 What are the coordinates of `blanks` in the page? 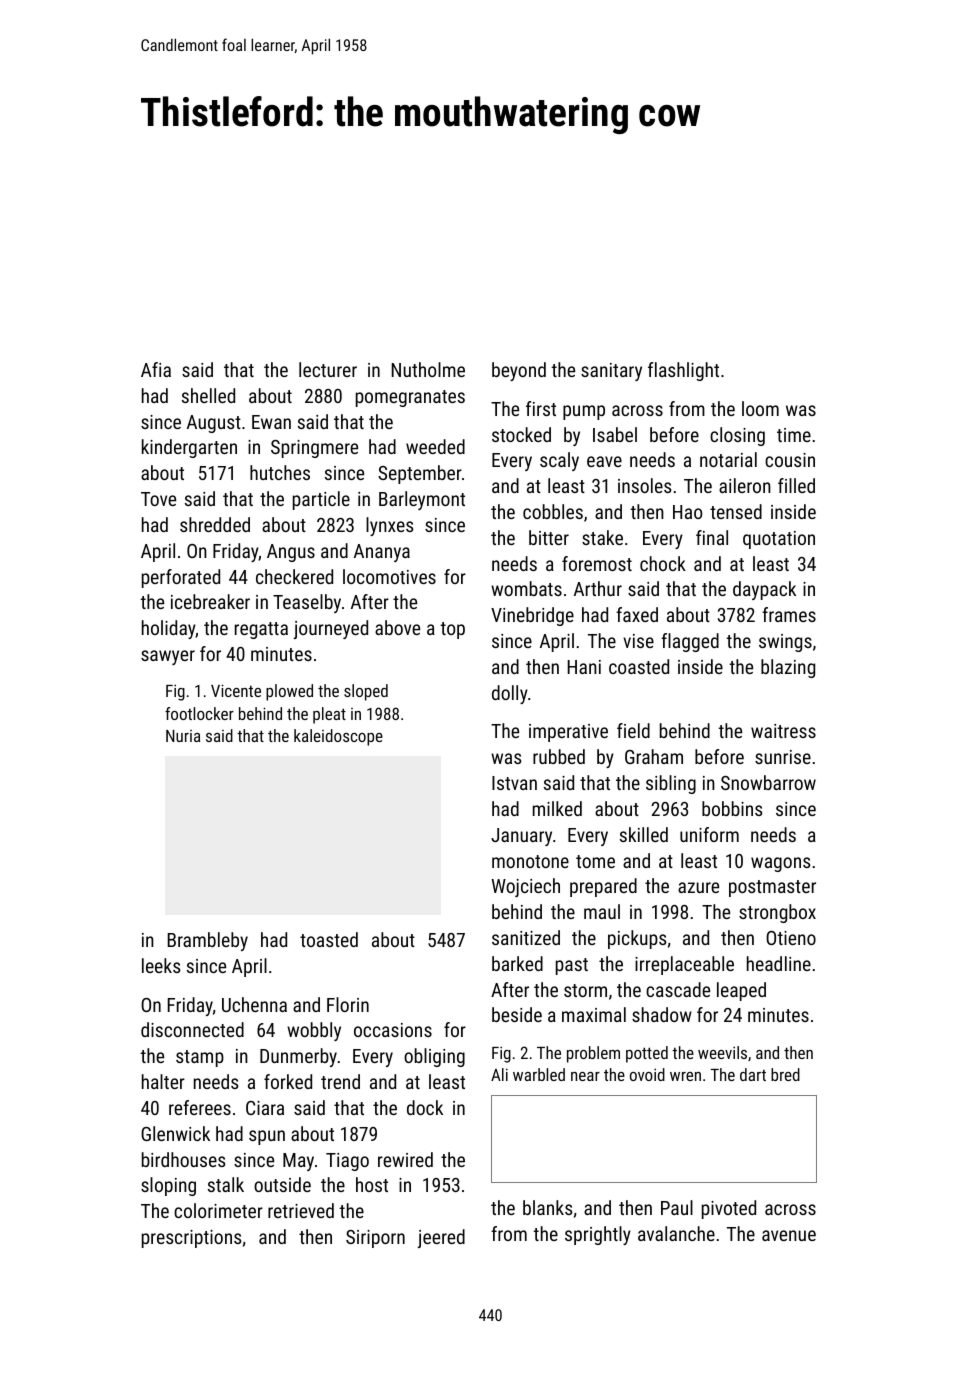 It's located at (547, 1207).
